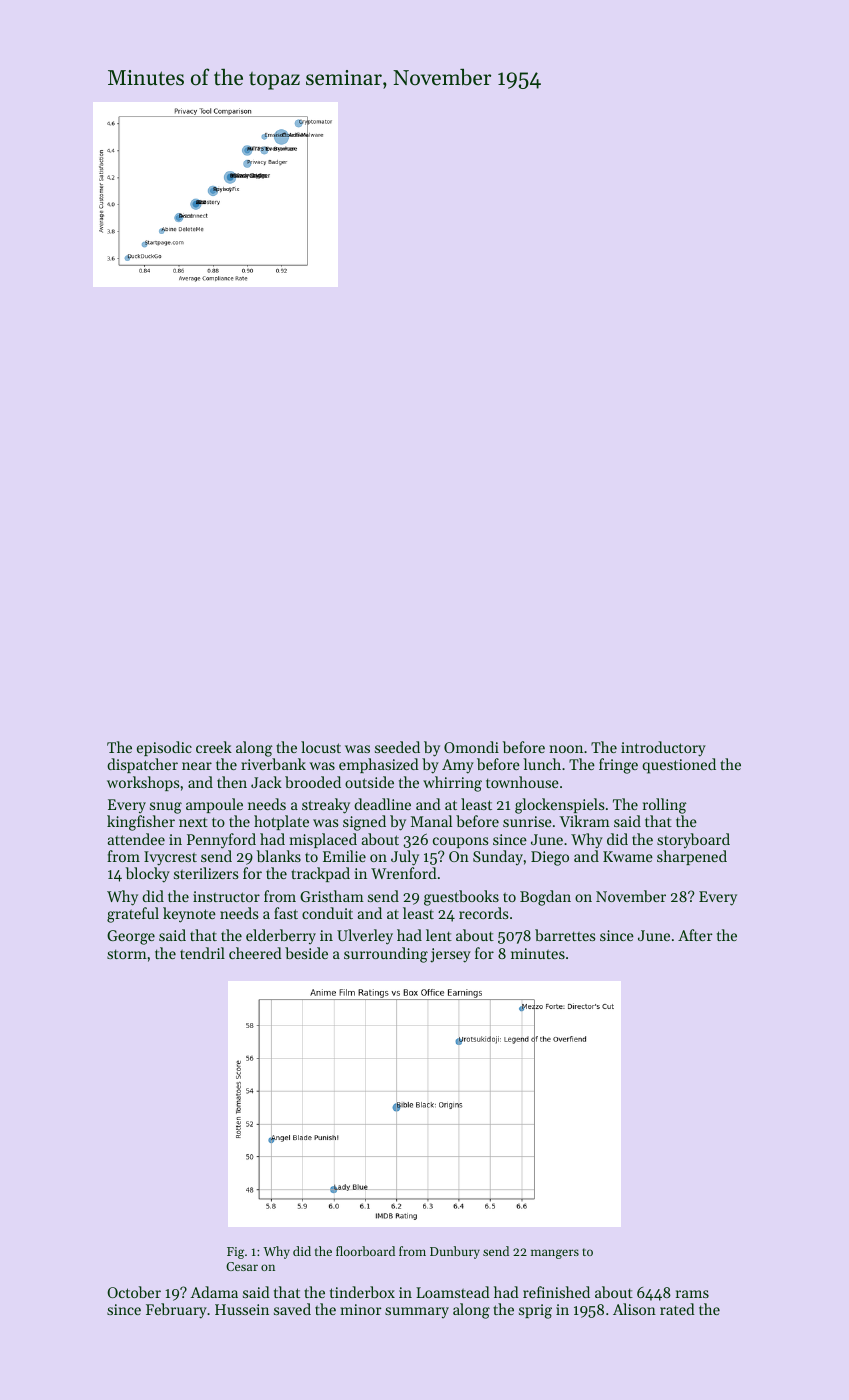 Image resolution: width=849 pixels, height=1400 pixels. Describe the element at coordinates (692, 857) in the screenshot. I see `sharpened` at that location.
